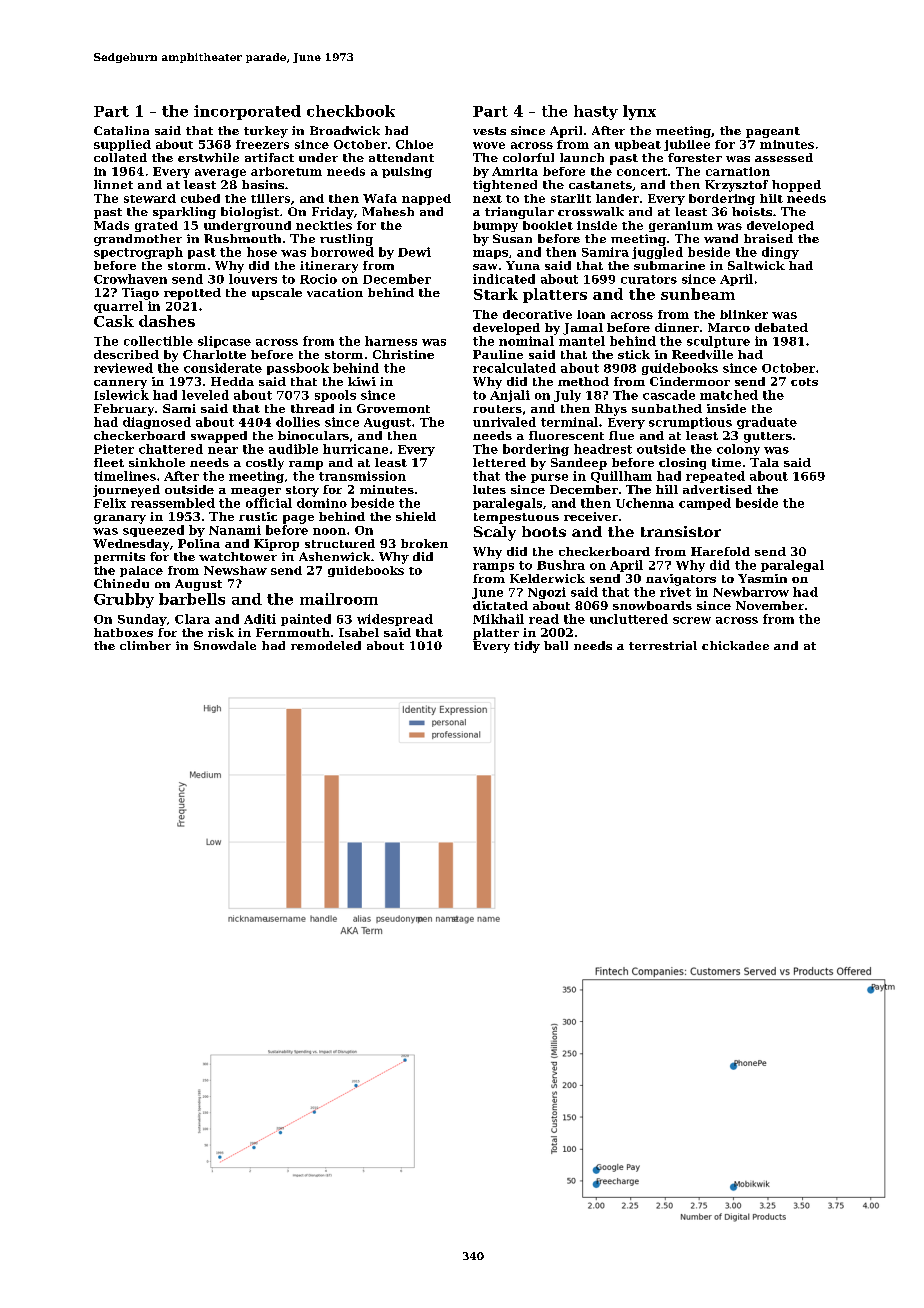 The image size is (924, 1308). What do you see at coordinates (119, 558) in the page?
I see `permits` at bounding box center [119, 558].
